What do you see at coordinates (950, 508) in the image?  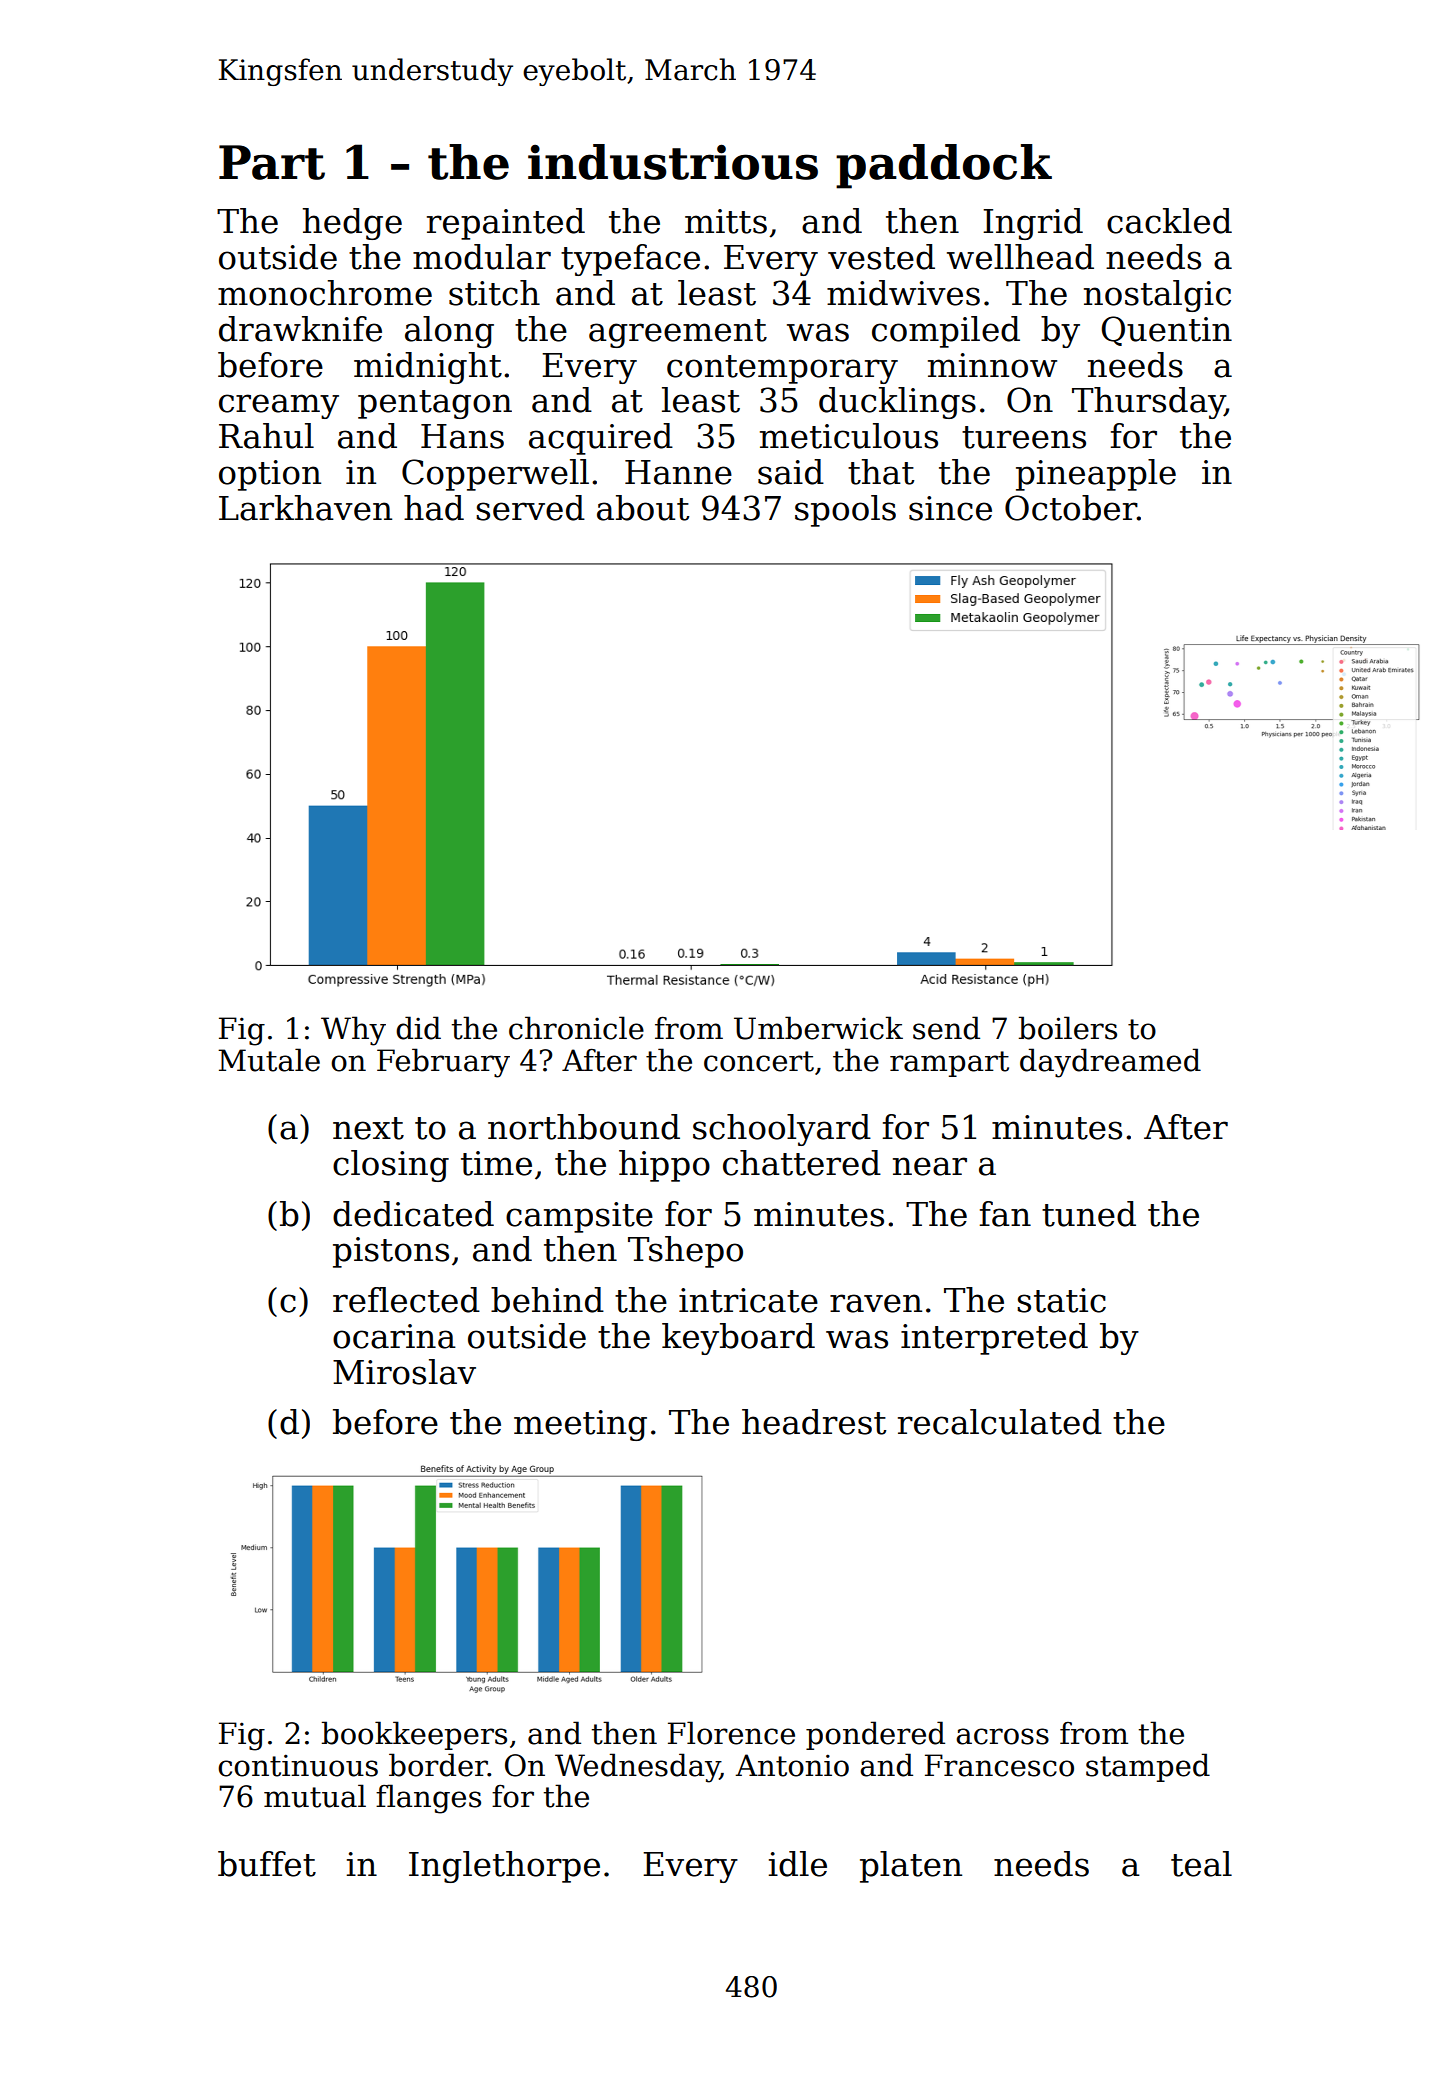 I see `since` at bounding box center [950, 508].
